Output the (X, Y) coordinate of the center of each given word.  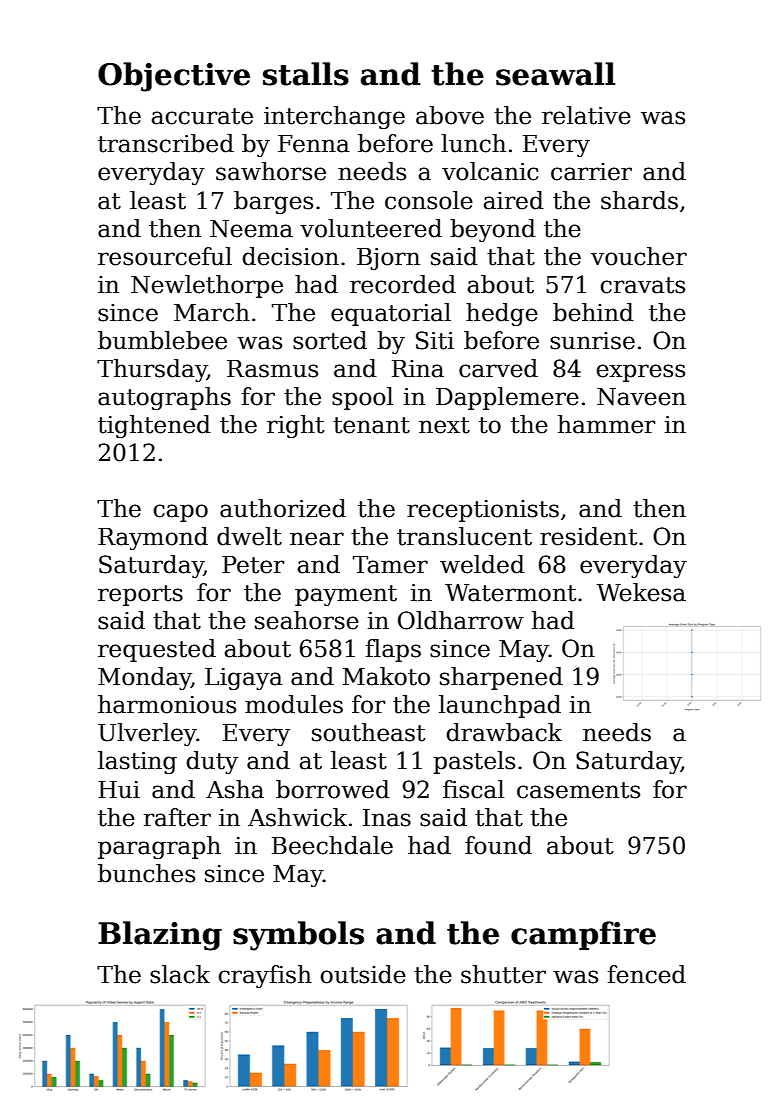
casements (578, 790)
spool (362, 398)
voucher (639, 256)
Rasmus (272, 369)
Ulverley (147, 734)
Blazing (160, 936)
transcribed (166, 143)
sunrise (592, 341)
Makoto (386, 676)
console (429, 200)
